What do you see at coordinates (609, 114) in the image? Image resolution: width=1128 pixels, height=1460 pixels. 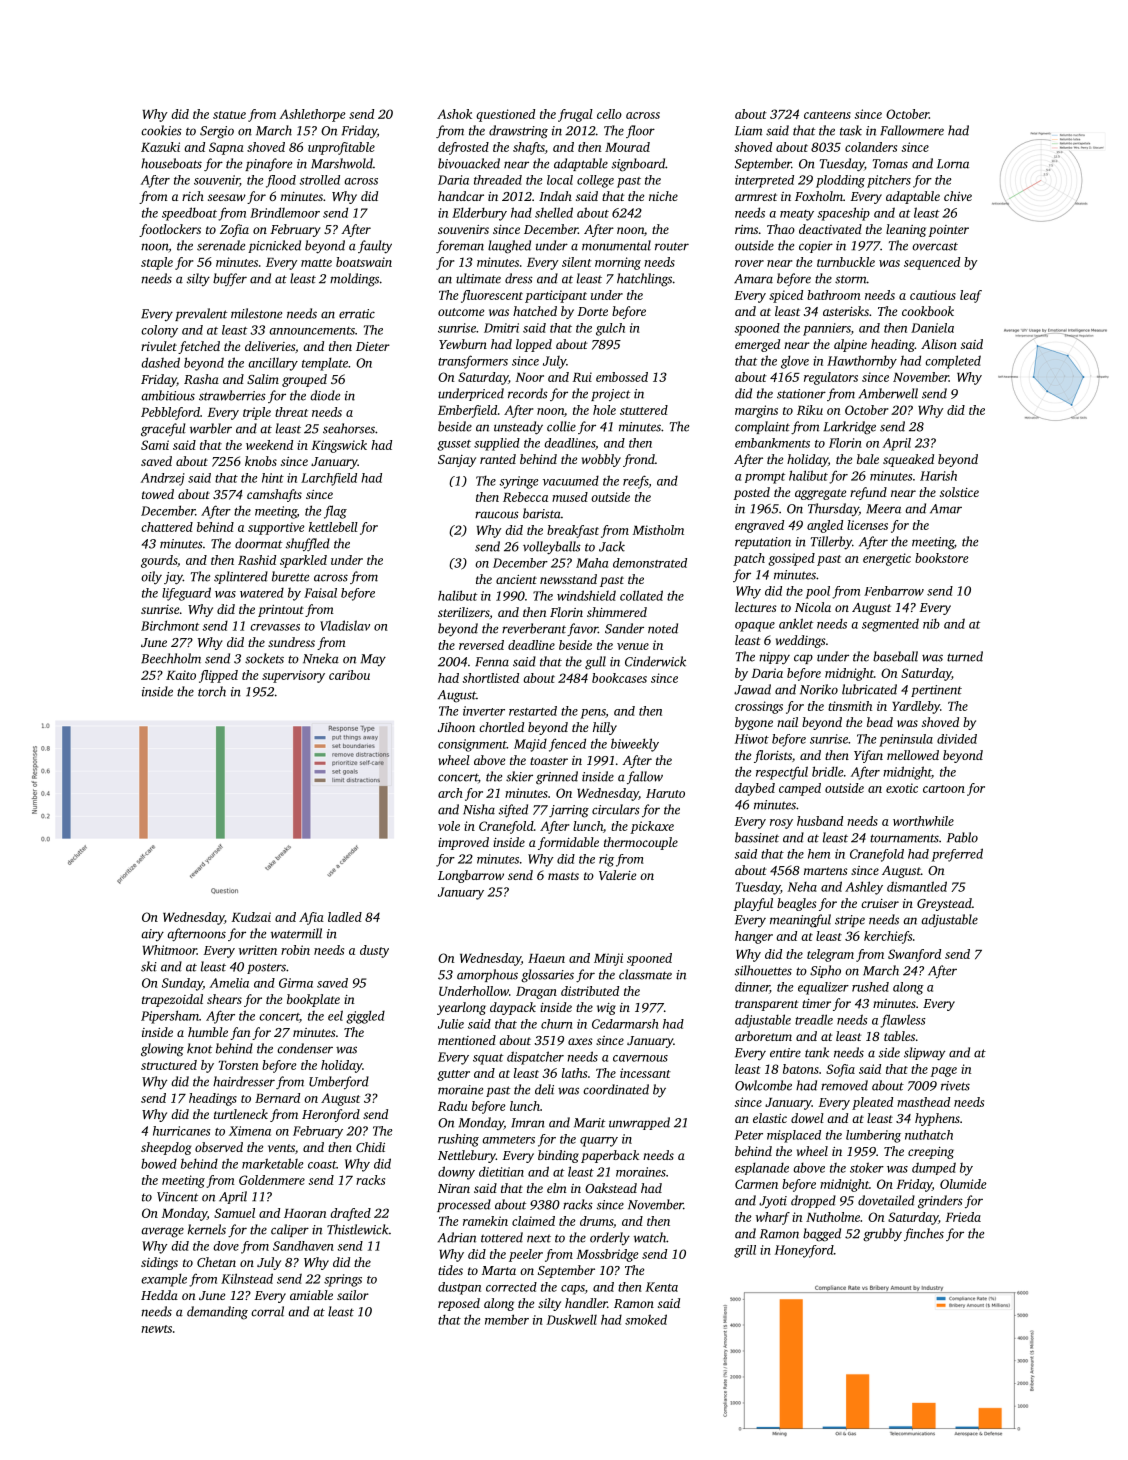 I see `cello` at bounding box center [609, 114].
